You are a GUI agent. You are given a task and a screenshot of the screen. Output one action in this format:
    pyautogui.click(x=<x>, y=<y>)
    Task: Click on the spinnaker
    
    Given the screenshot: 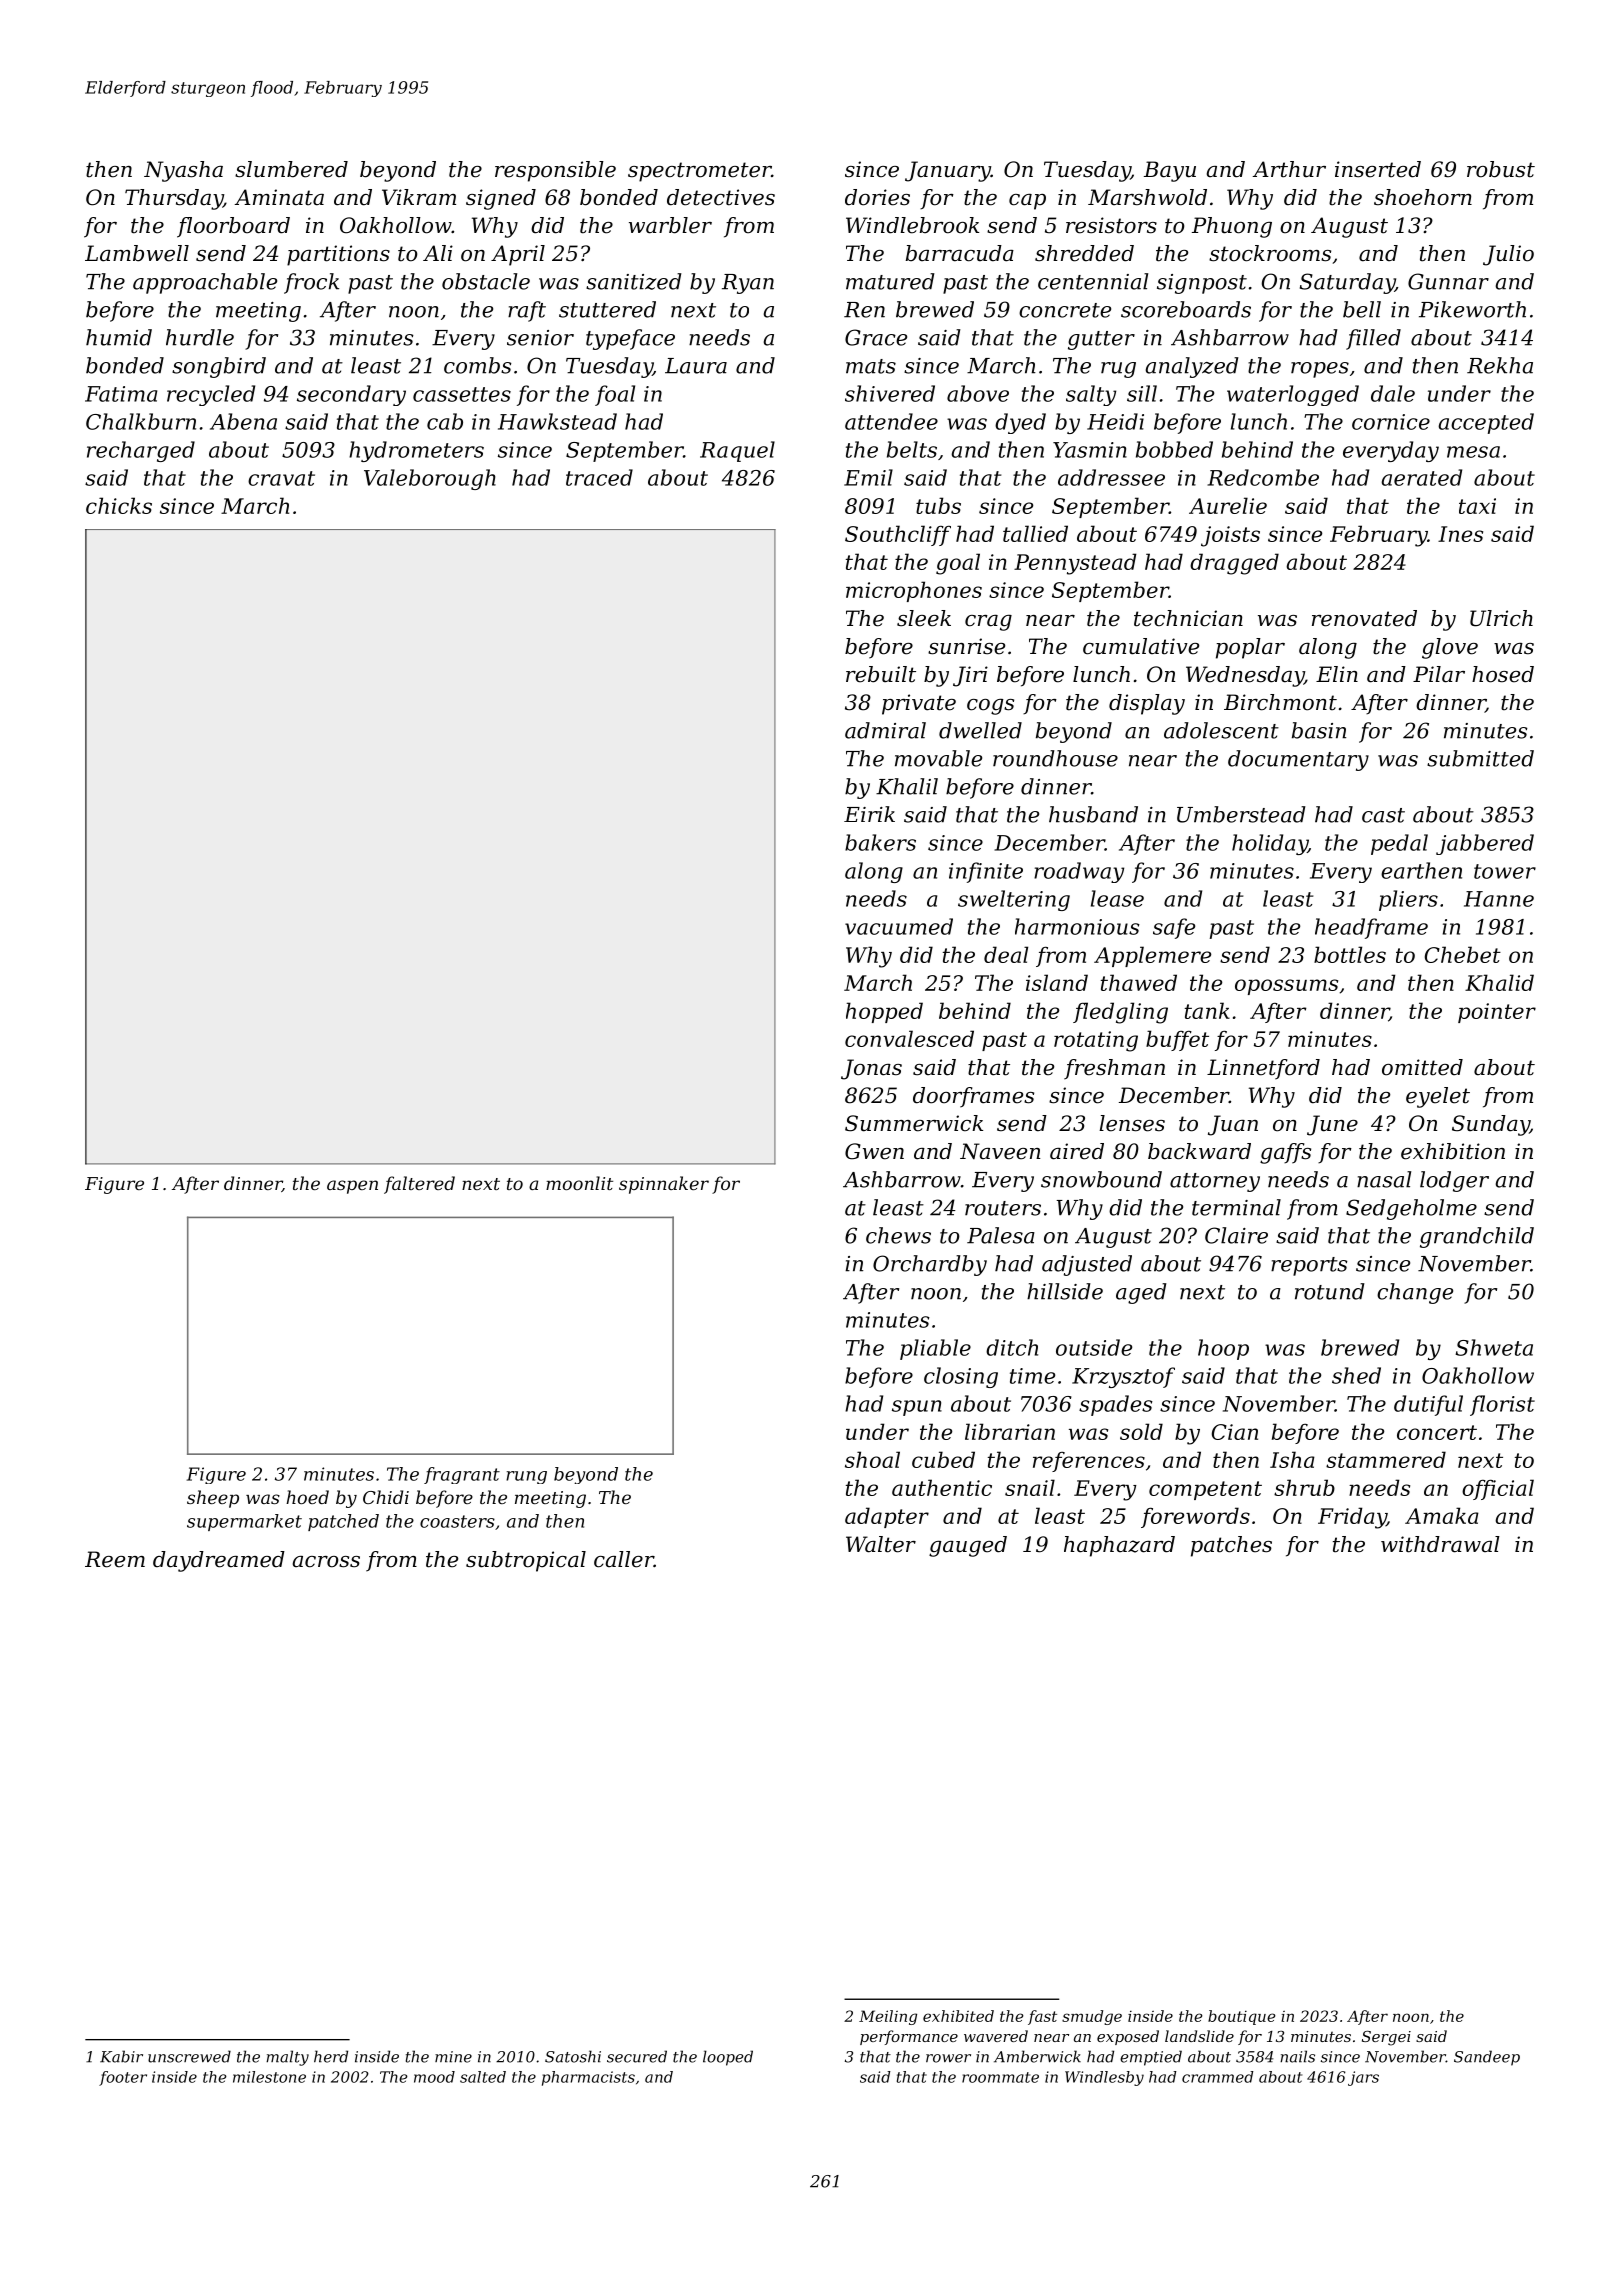 What is the action you would take?
    pyautogui.click(x=664, y=1185)
